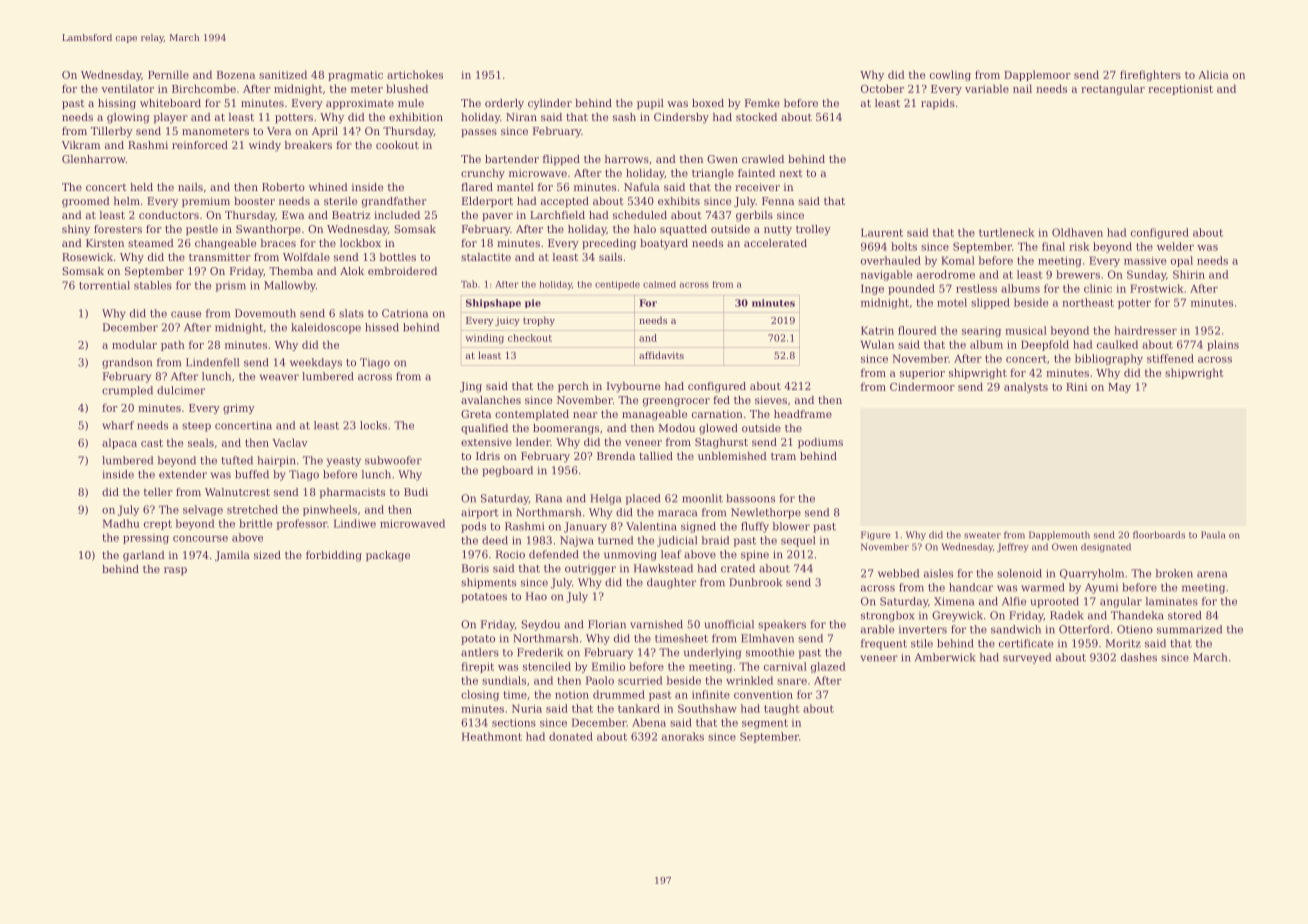 The width and height of the document is (1308, 924). What do you see at coordinates (585, 415) in the document?
I see `near` at bounding box center [585, 415].
